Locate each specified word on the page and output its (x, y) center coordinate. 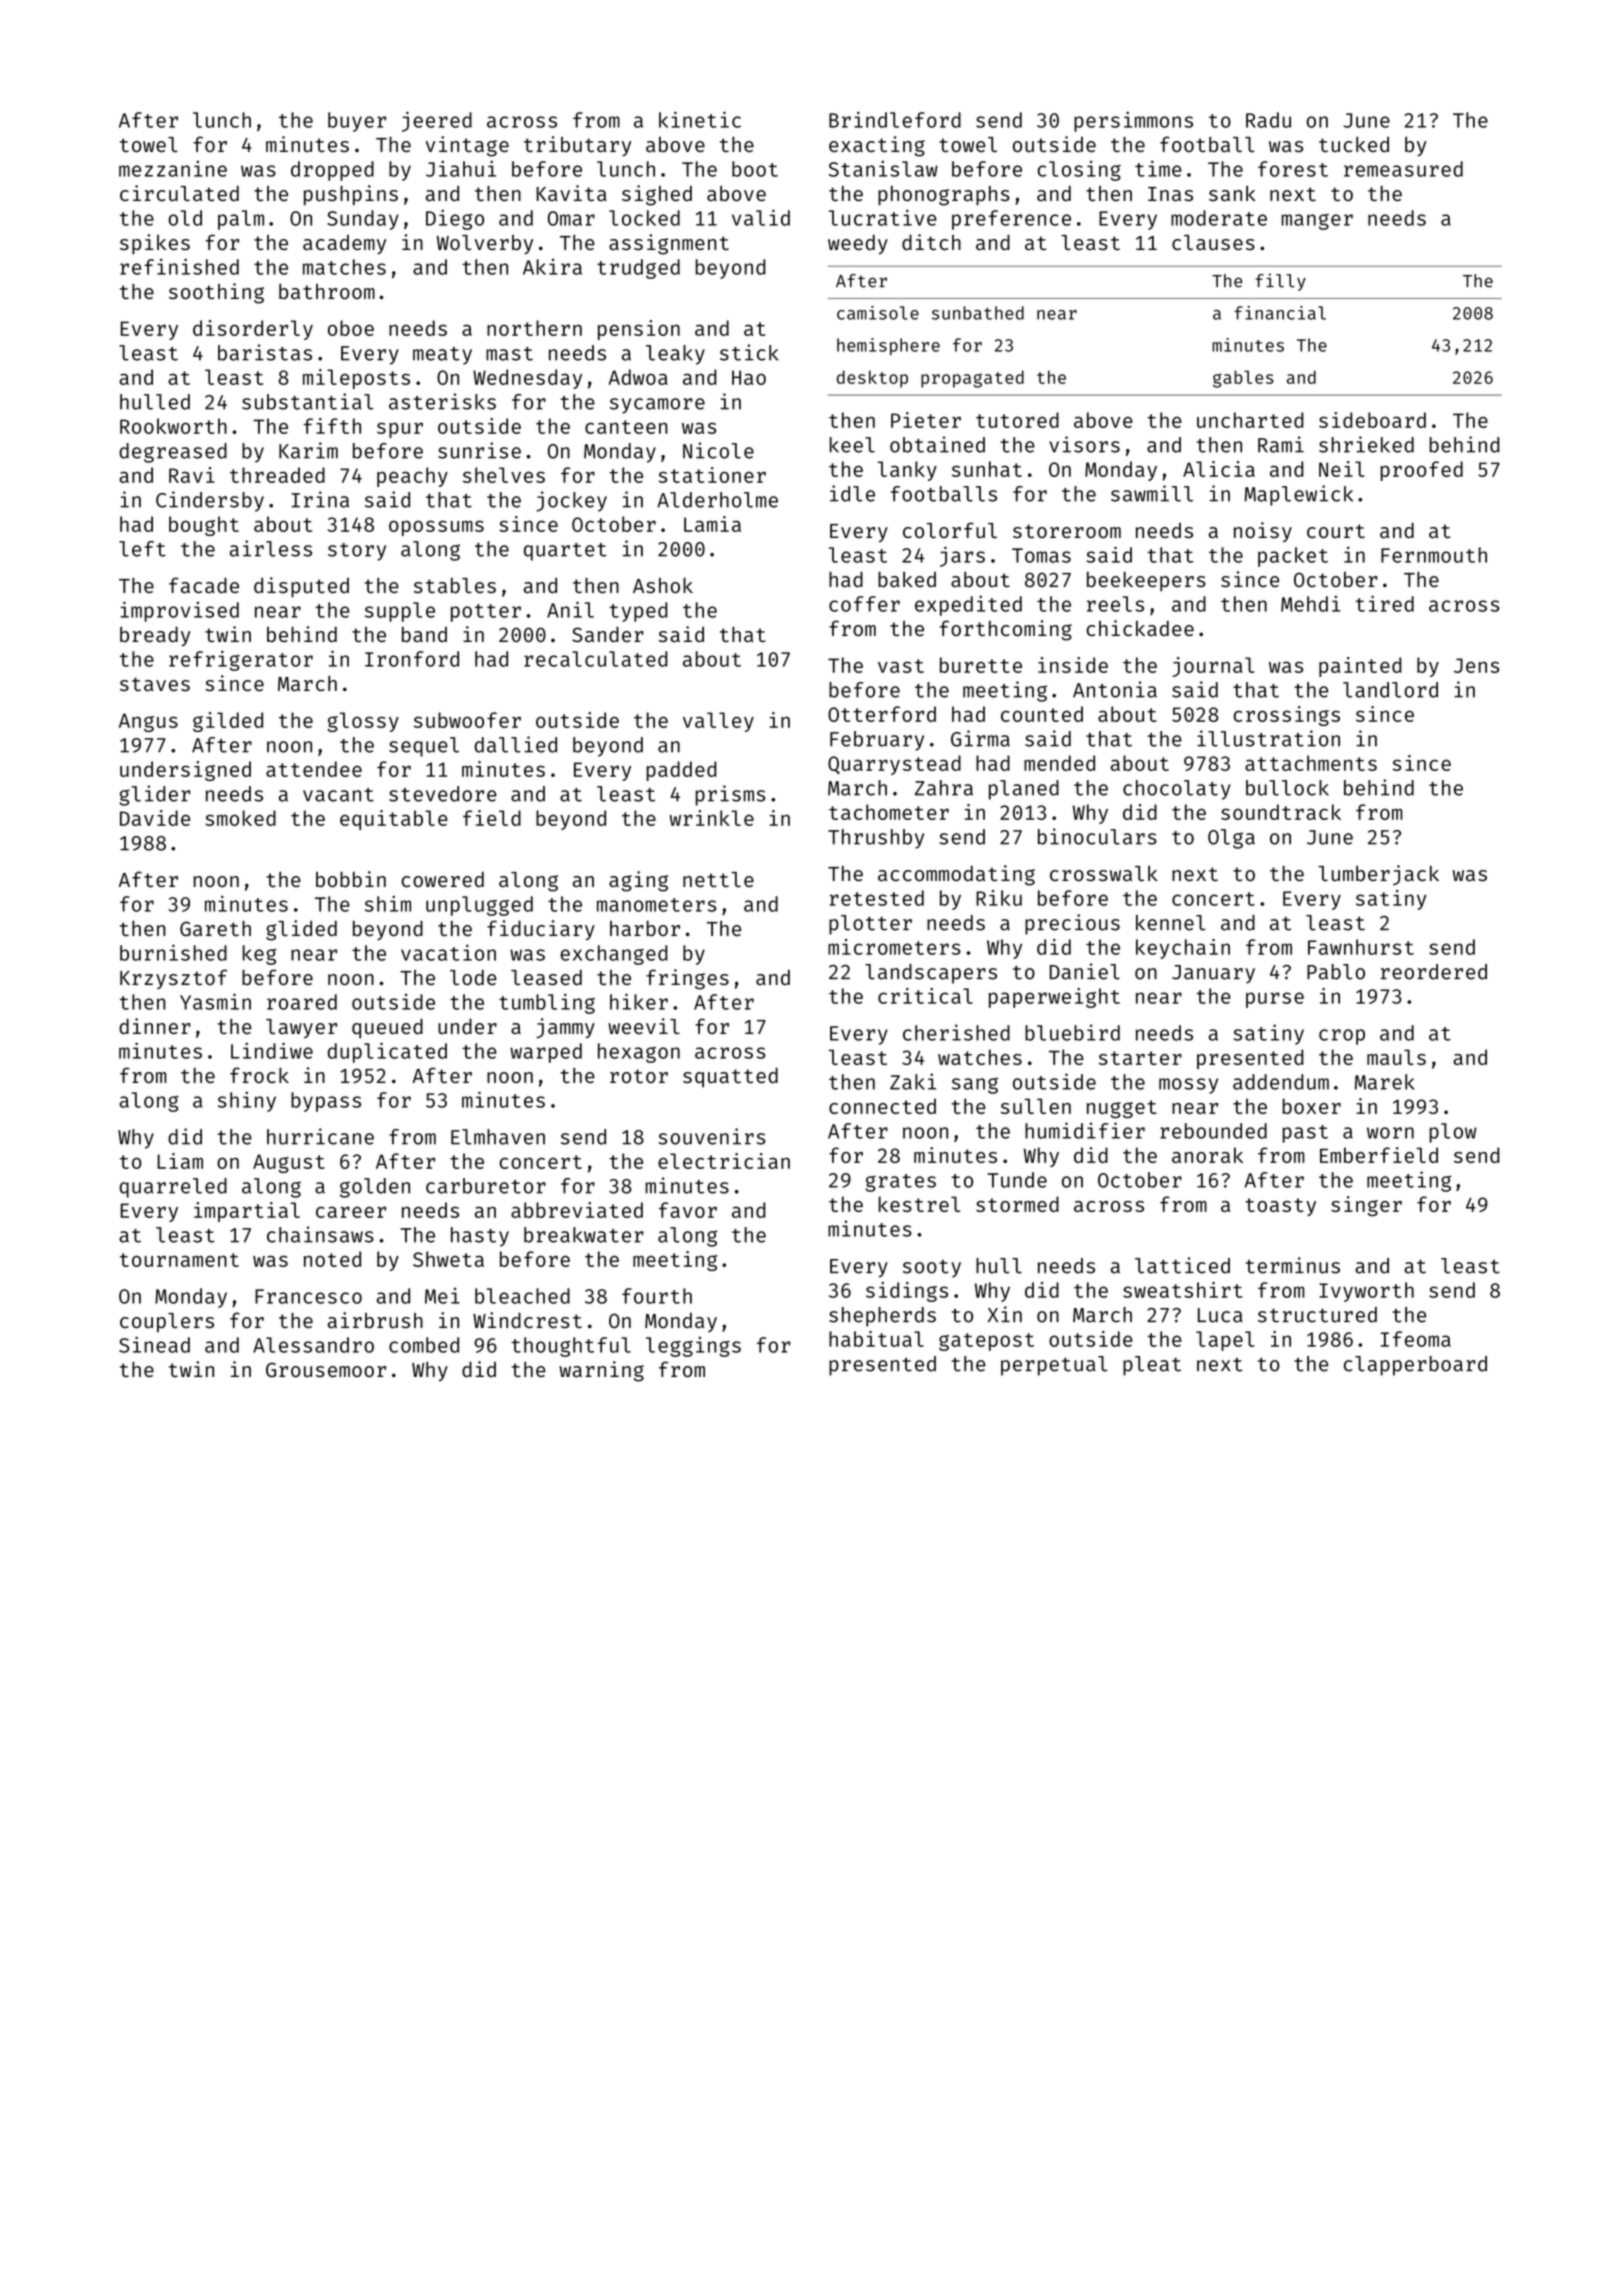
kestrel (919, 1204)
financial (1280, 313)
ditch (931, 242)
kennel (1170, 923)
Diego (455, 220)
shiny (247, 1102)
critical (925, 996)
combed (424, 1345)
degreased (173, 453)
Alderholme (717, 500)
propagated (972, 379)
